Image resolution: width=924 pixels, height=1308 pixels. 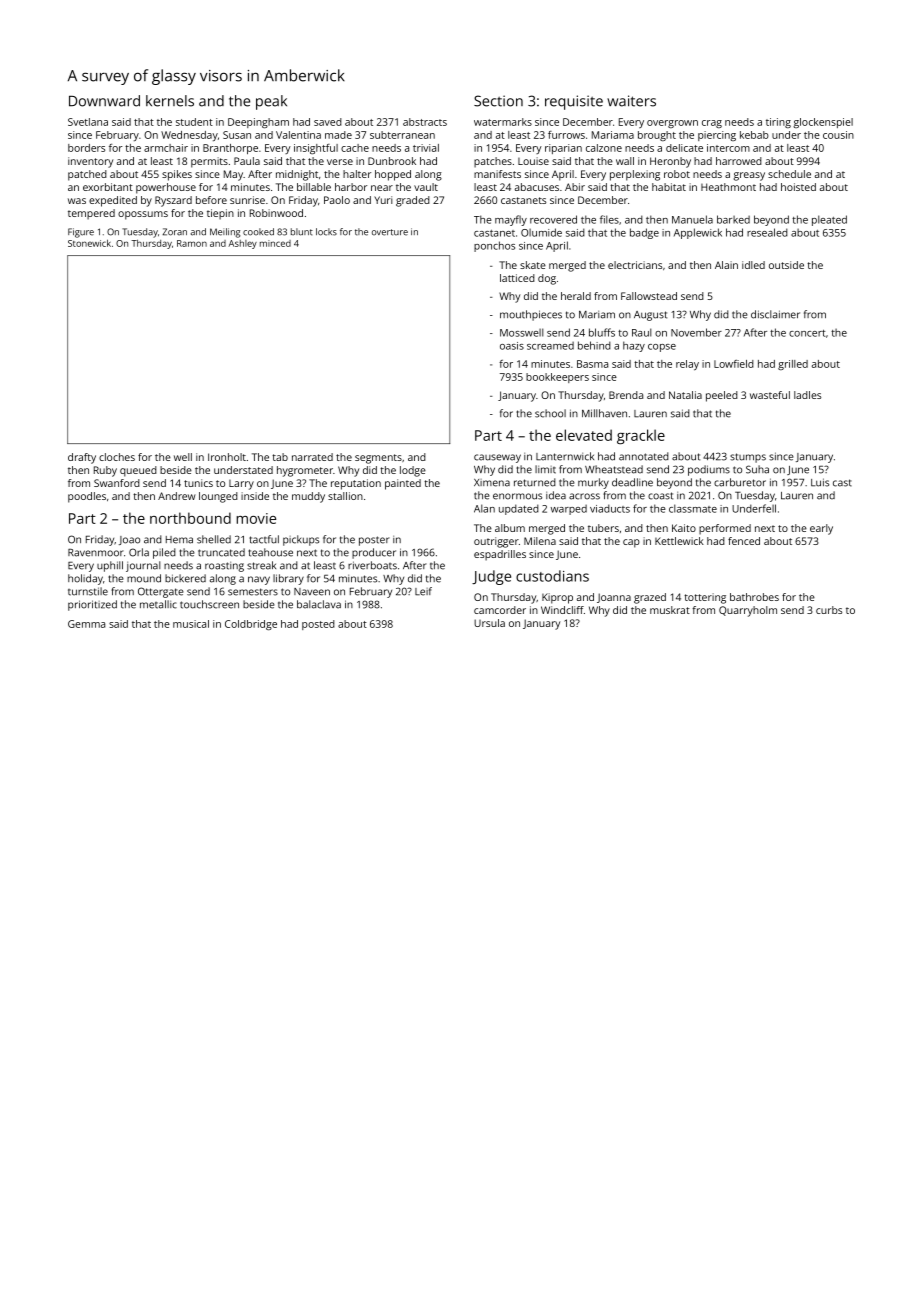 I want to click on ponchos, so click(x=494, y=246).
